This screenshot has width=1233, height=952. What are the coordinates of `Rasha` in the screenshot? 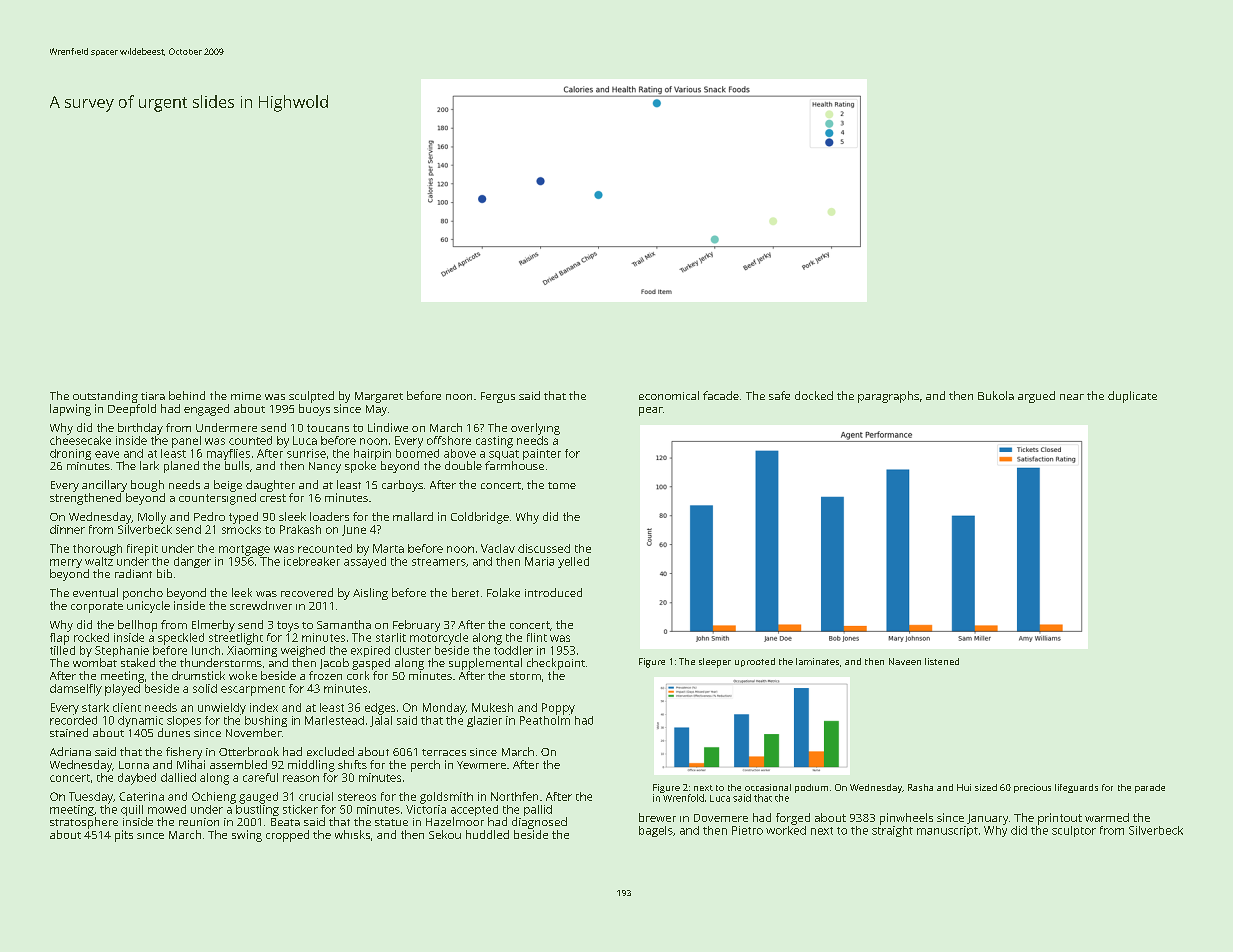 It's located at (920, 787).
